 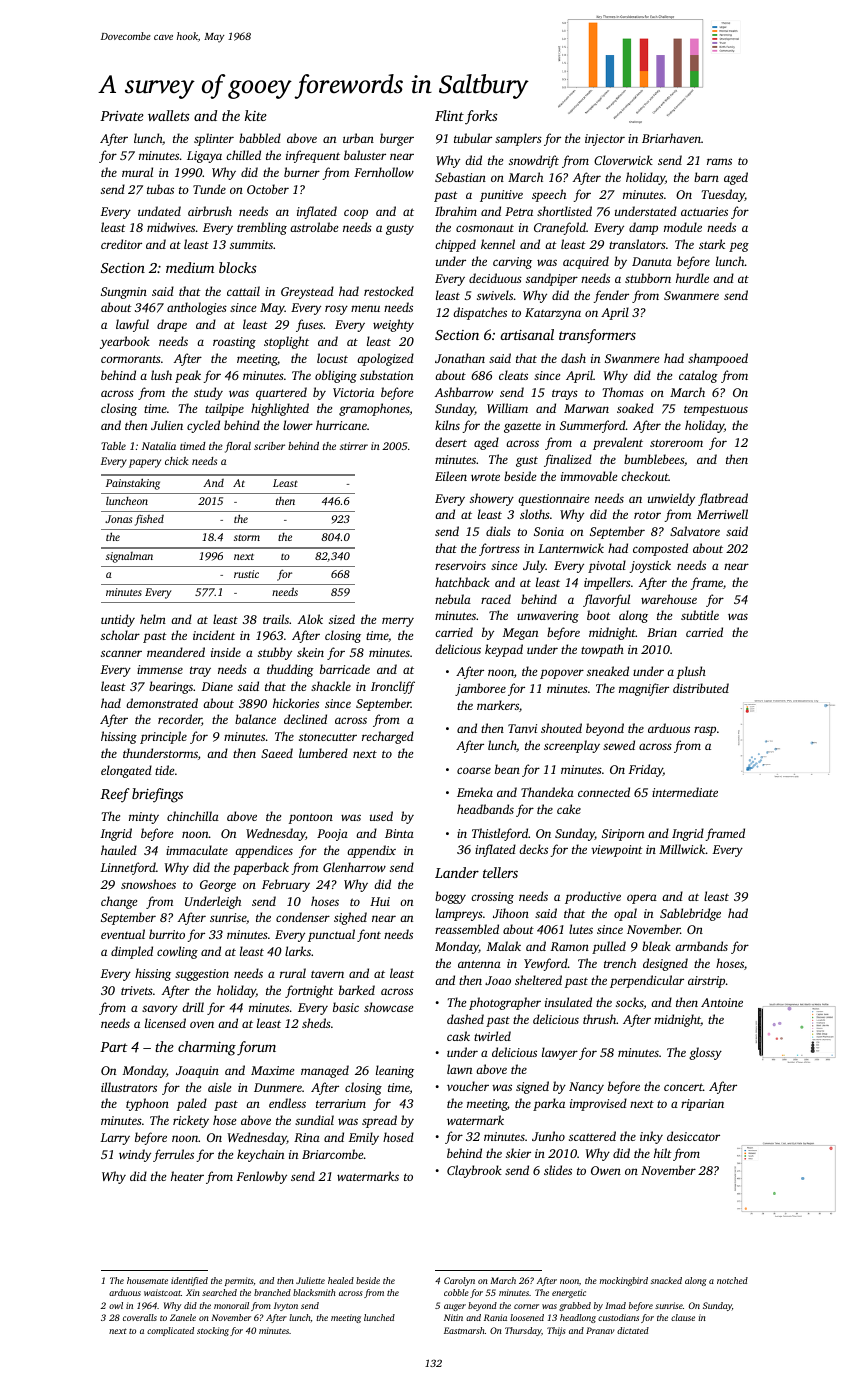 I want to click on Ivyton, so click(x=286, y=1306).
